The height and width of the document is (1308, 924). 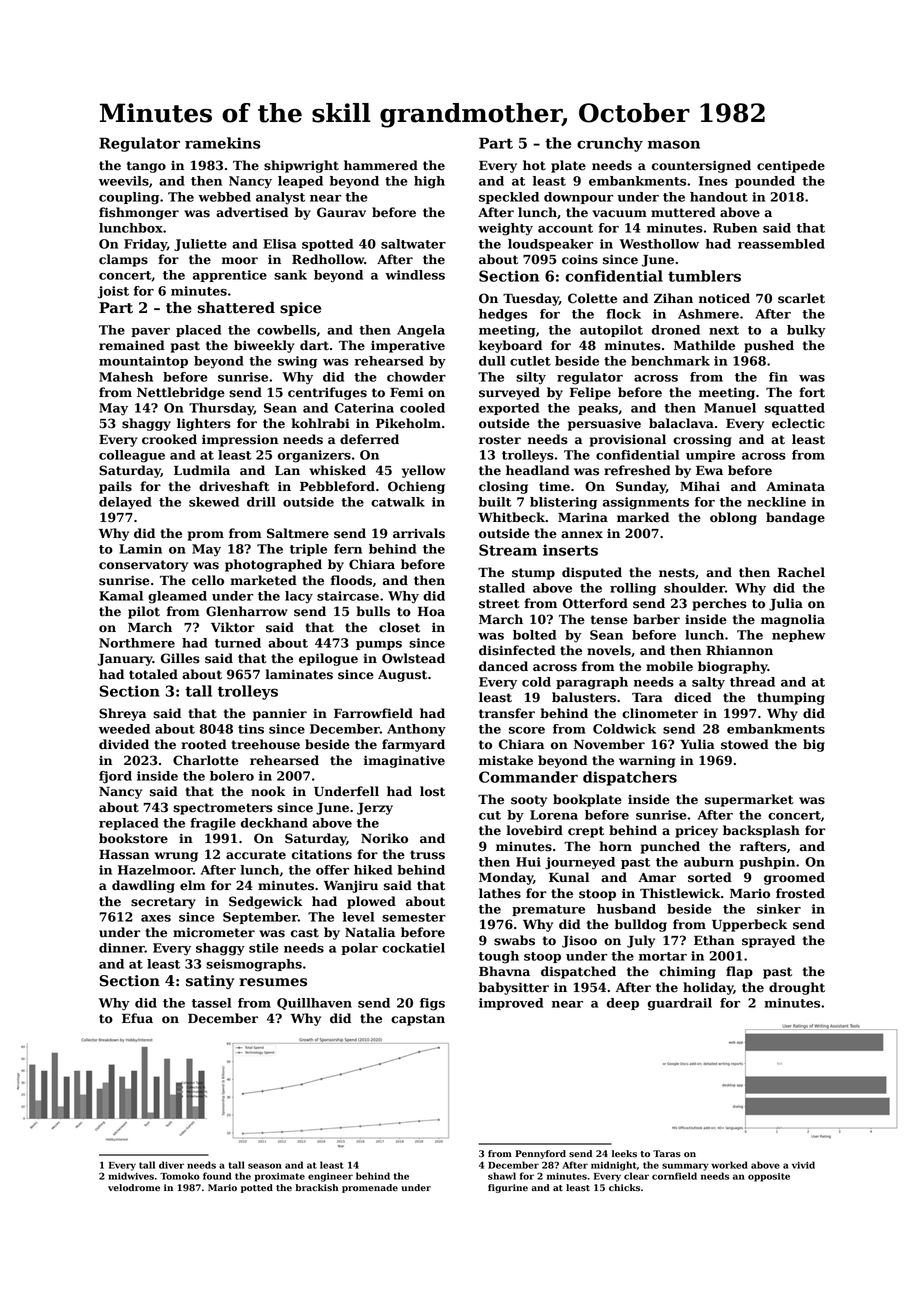 What do you see at coordinates (540, 1154) in the document?
I see `Pennyford` at bounding box center [540, 1154].
